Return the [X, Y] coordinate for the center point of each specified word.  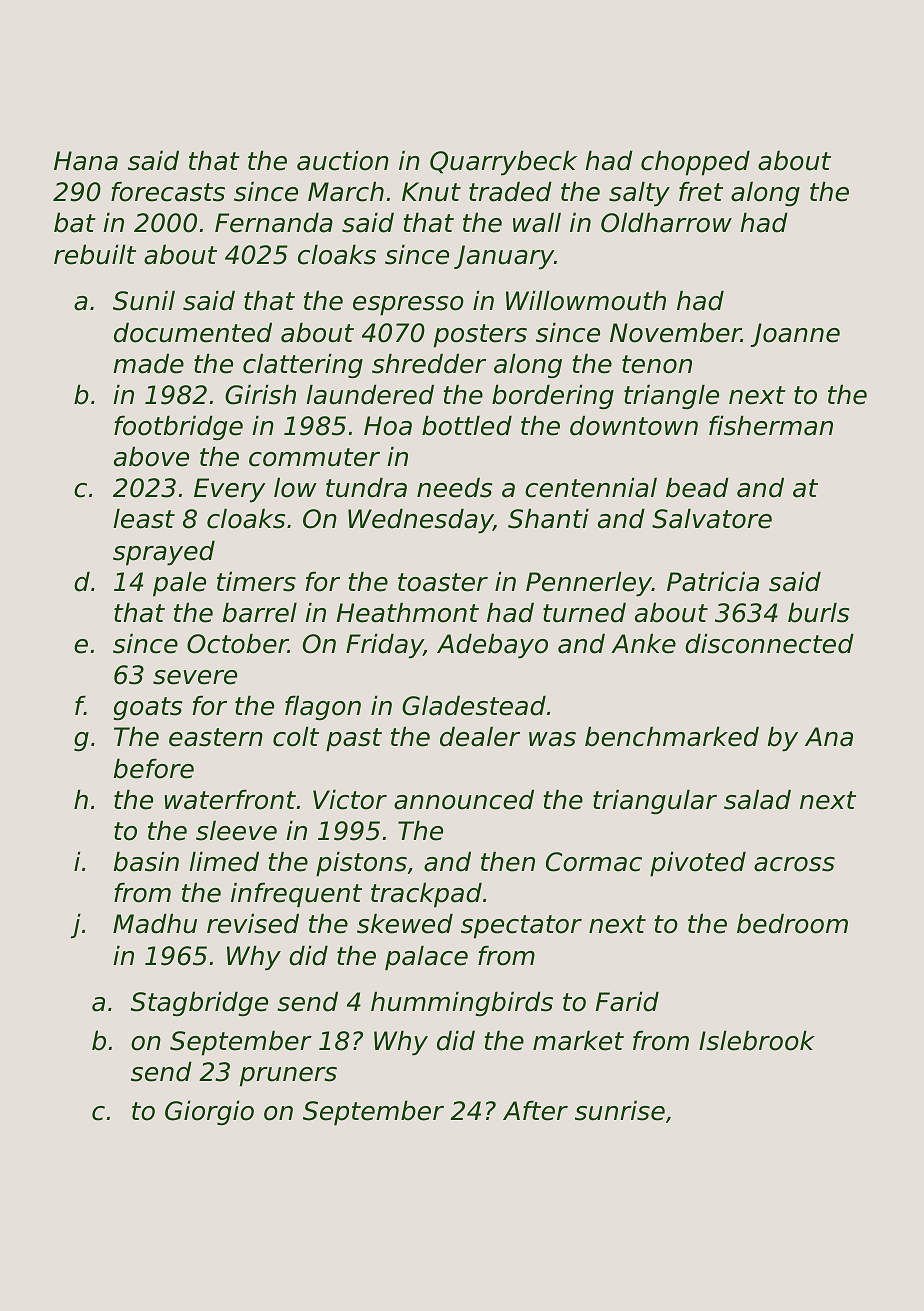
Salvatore [712, 518]
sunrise [620, 1110]
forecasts [168, 191]
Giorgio [209, 1113]
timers [256, 581]
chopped [695, 163]
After [535, 1110]
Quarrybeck [503, 163]
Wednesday [420, 521]
